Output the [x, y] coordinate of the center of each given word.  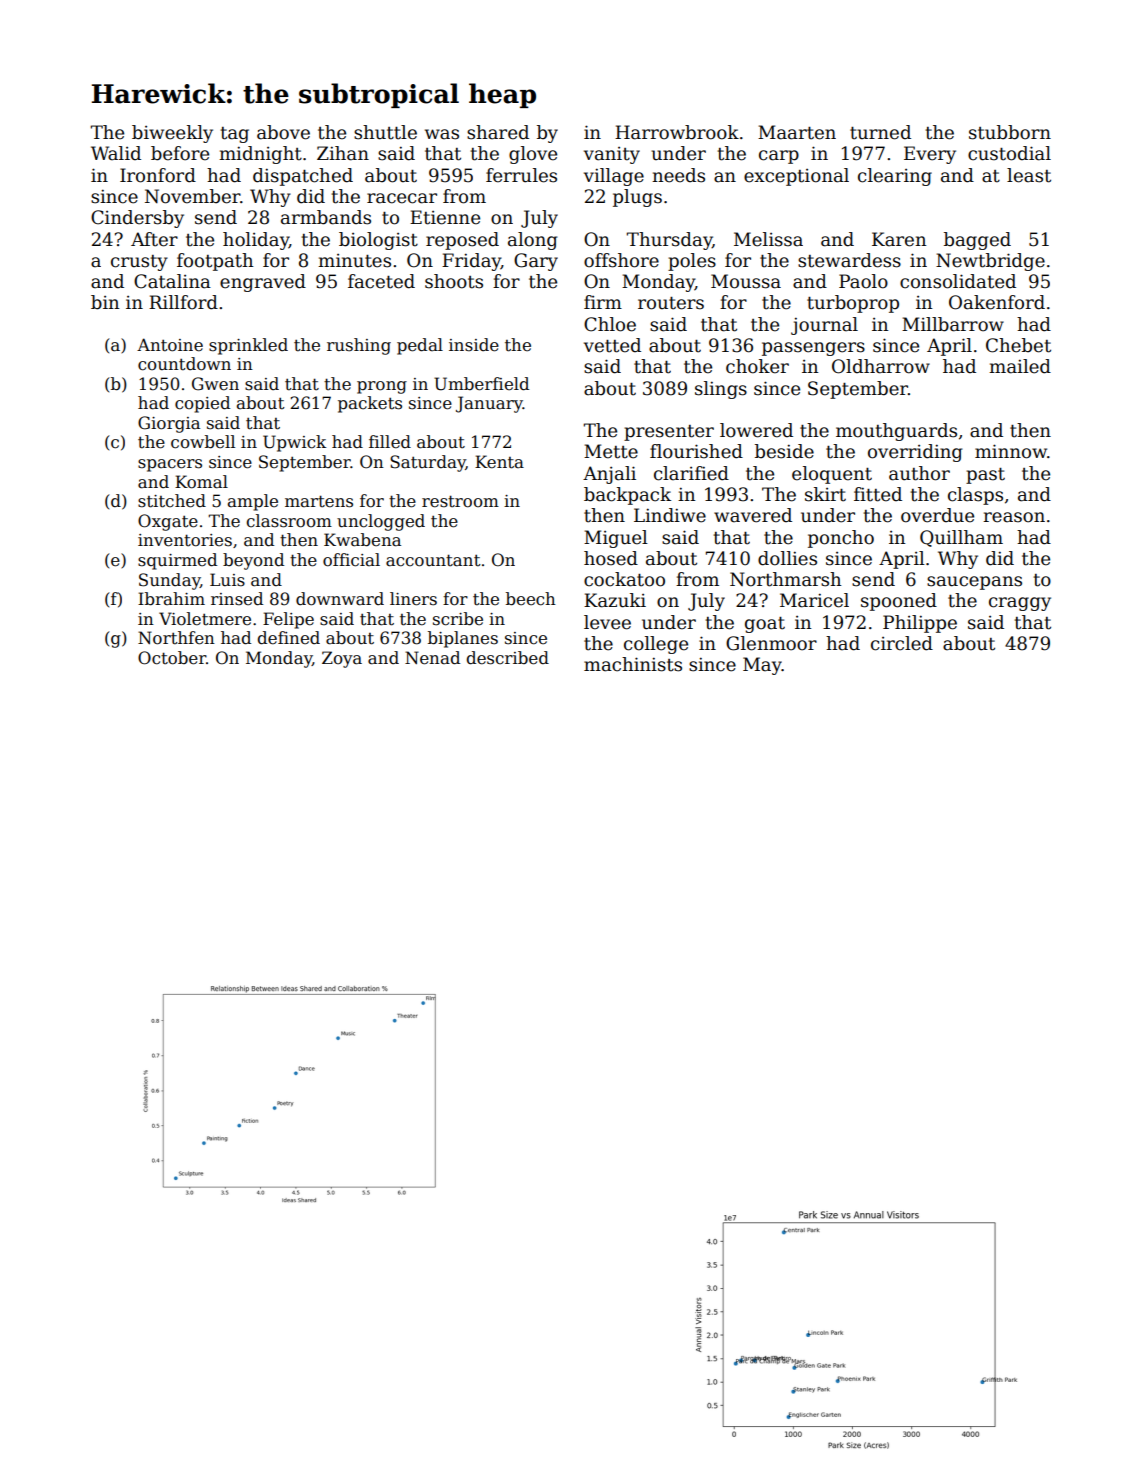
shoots [454, 281]
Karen [899, 239]
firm [603, 302]
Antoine [170, 345]
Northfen [176, 638]
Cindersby [137, 219]
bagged [977, 241]
